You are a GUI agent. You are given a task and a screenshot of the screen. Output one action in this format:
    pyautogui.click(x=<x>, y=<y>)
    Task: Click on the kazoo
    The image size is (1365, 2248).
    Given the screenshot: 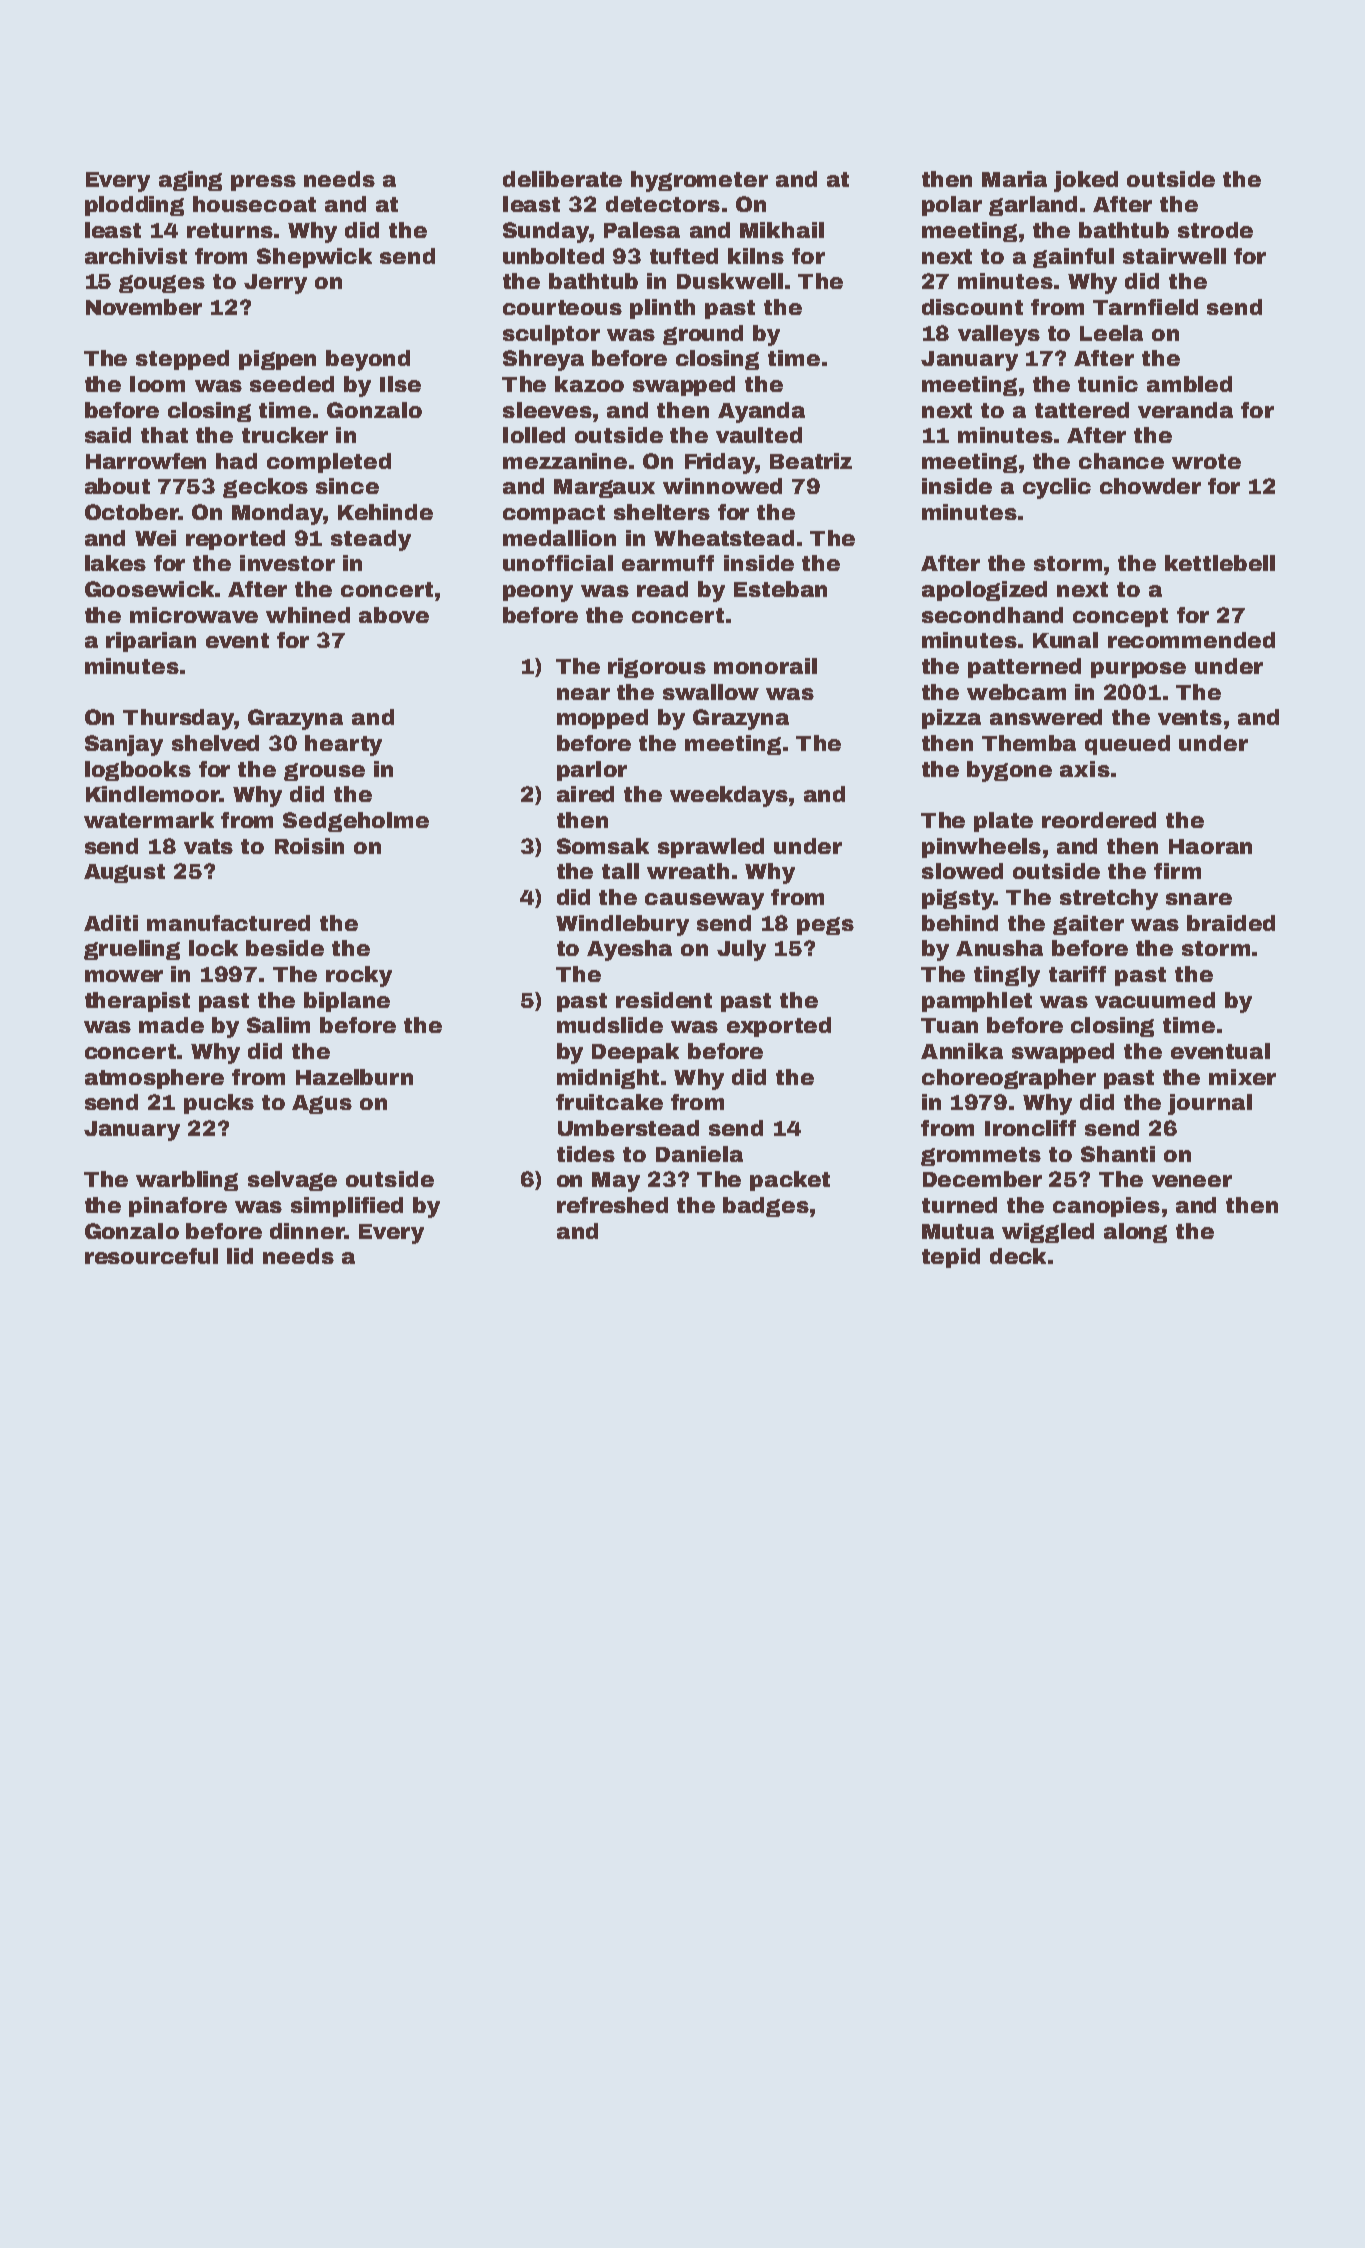 What is the action you would take?
    pyautogui.click(x=589, y=384)
